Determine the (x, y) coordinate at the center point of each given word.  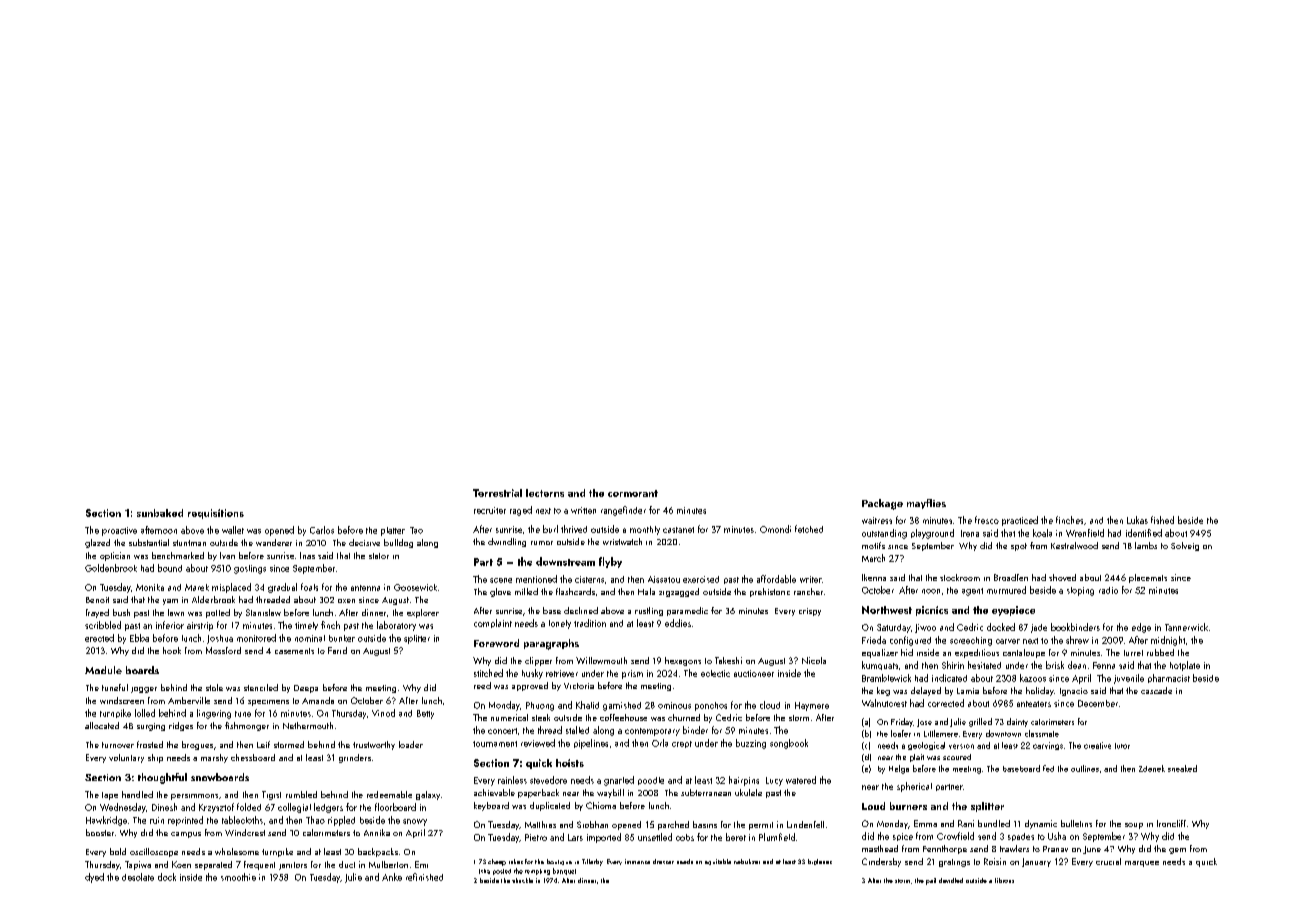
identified (1144, 533)
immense (637, 861)
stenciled (261, 687)
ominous (674, 705)
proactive (119, 531)
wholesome (237, 851)
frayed (97, 613)
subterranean (706, 792)
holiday (1040, 691)
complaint (493, 623)
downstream (565, 561)
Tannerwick (1186, 627)
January (1036, 862)
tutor (1122, 746)
